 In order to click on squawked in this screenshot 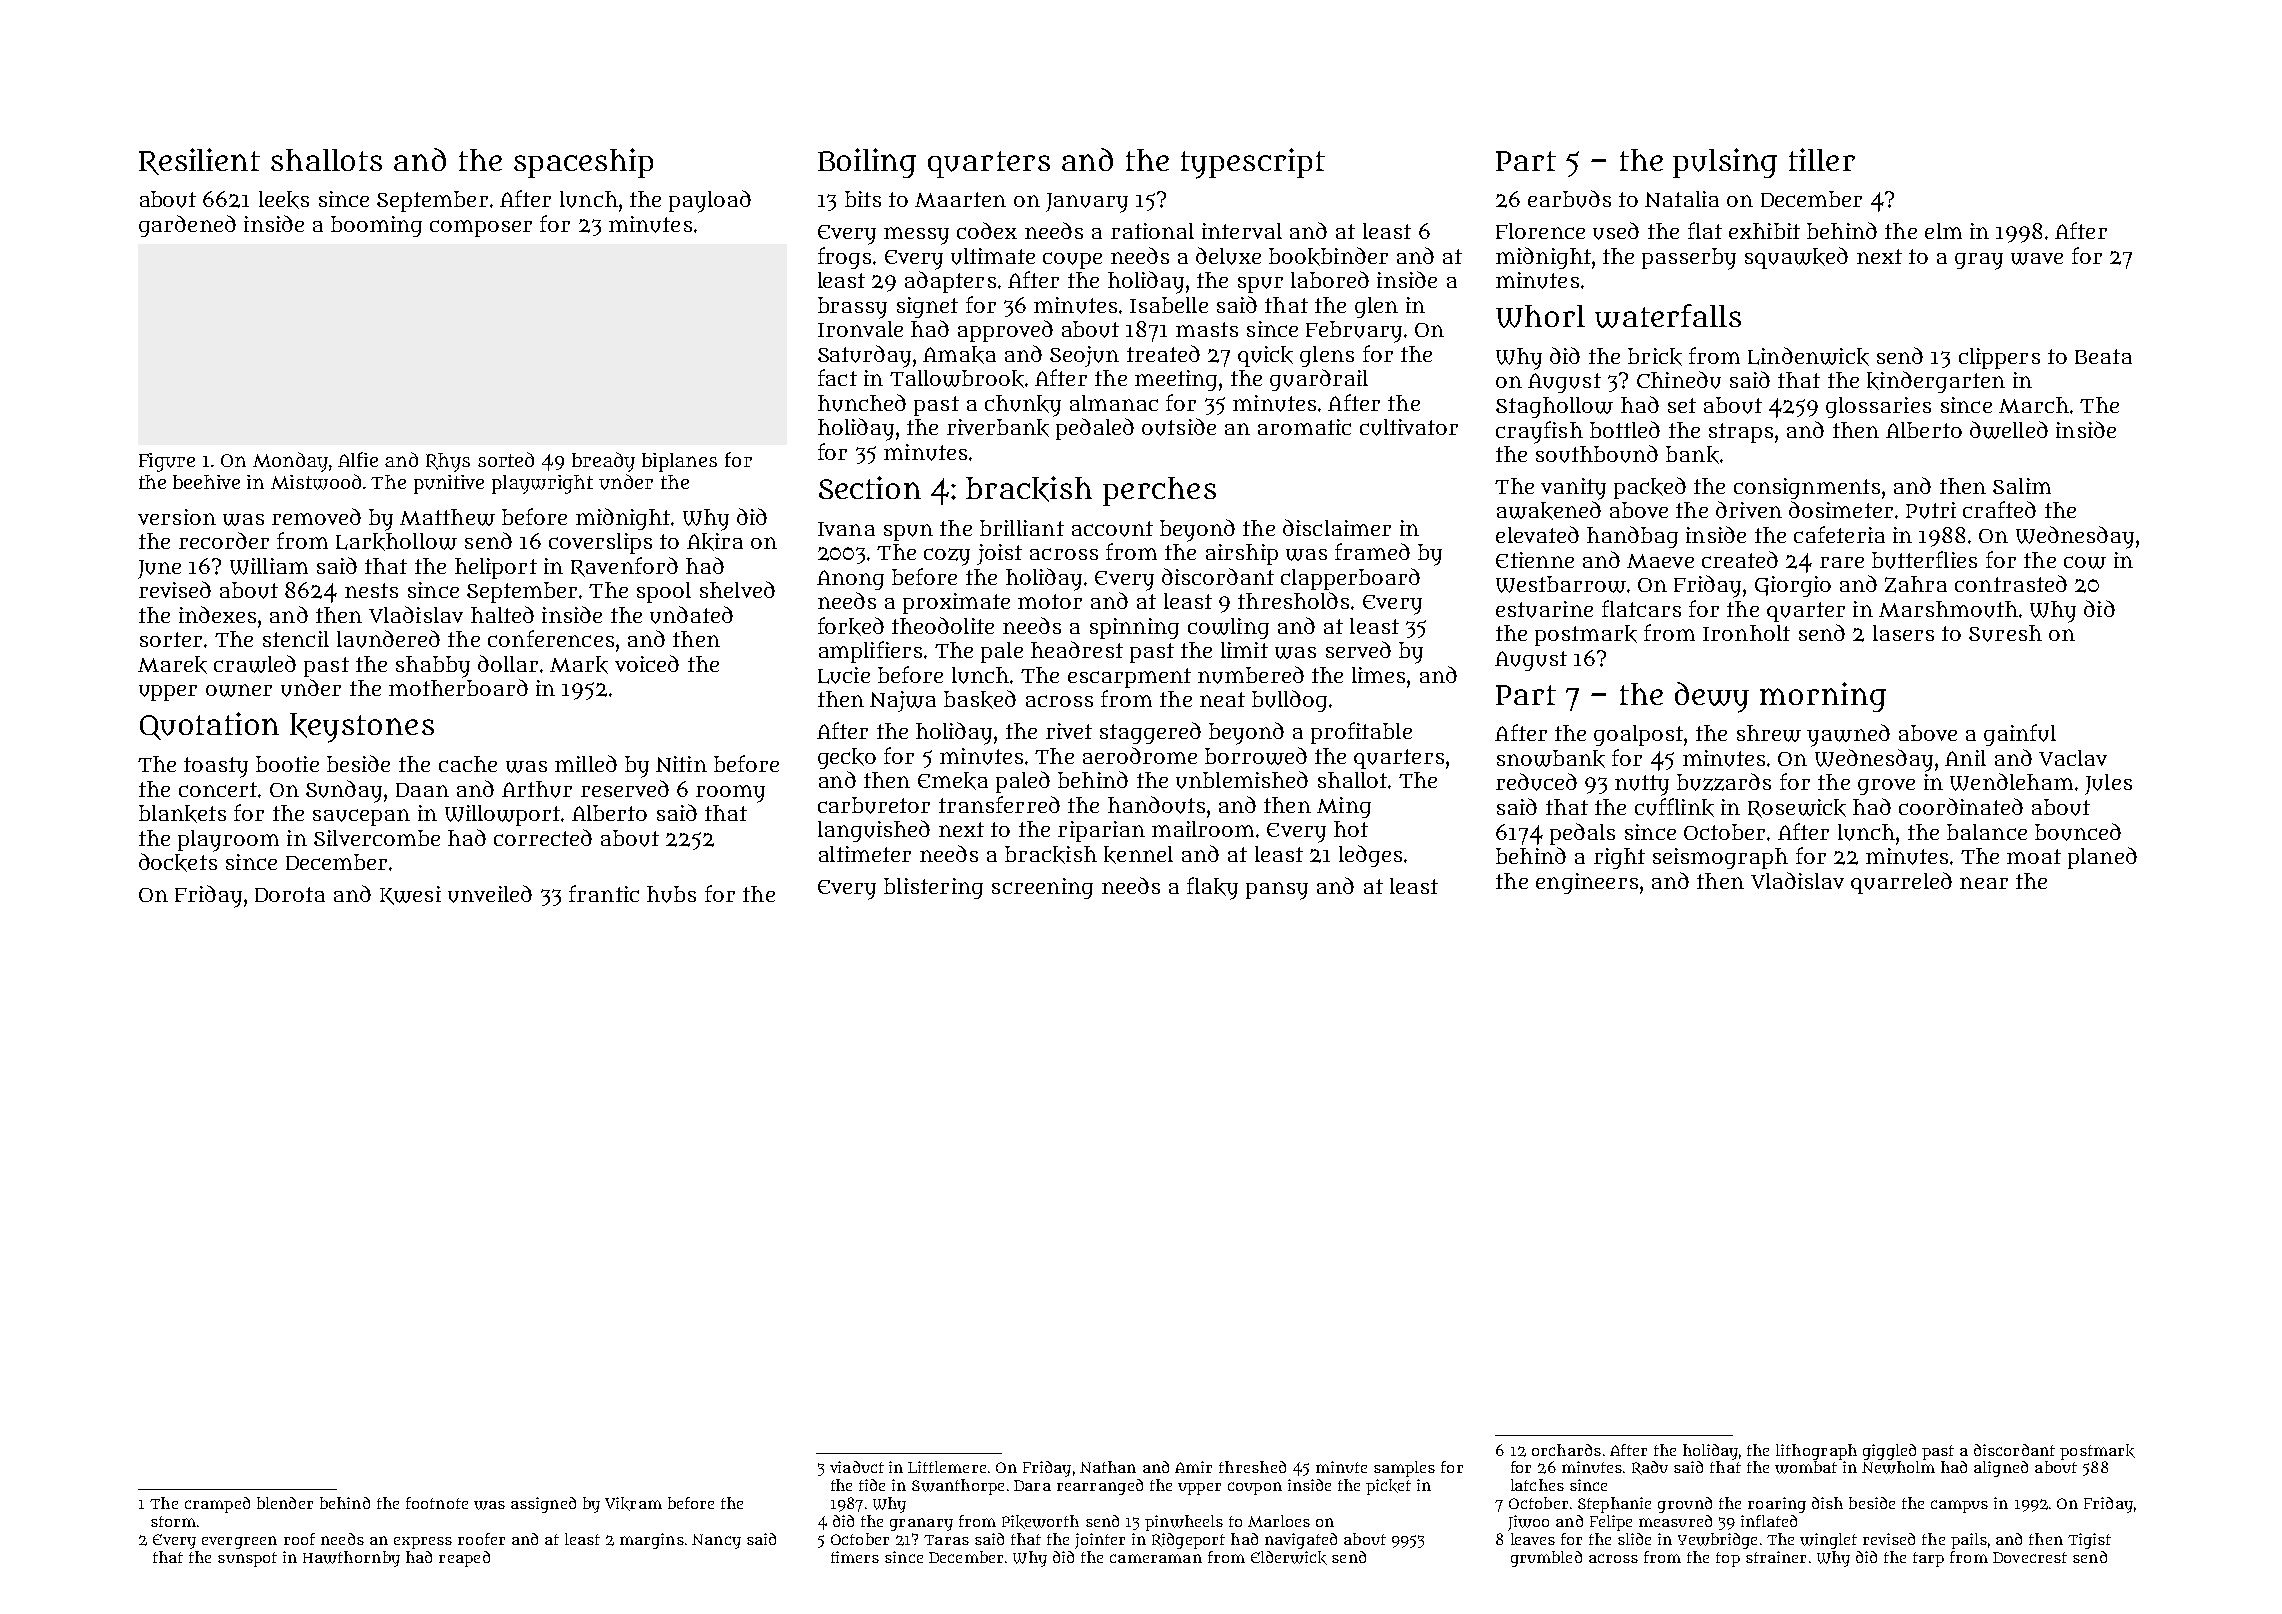, I will do `click(1796, 258)`.
